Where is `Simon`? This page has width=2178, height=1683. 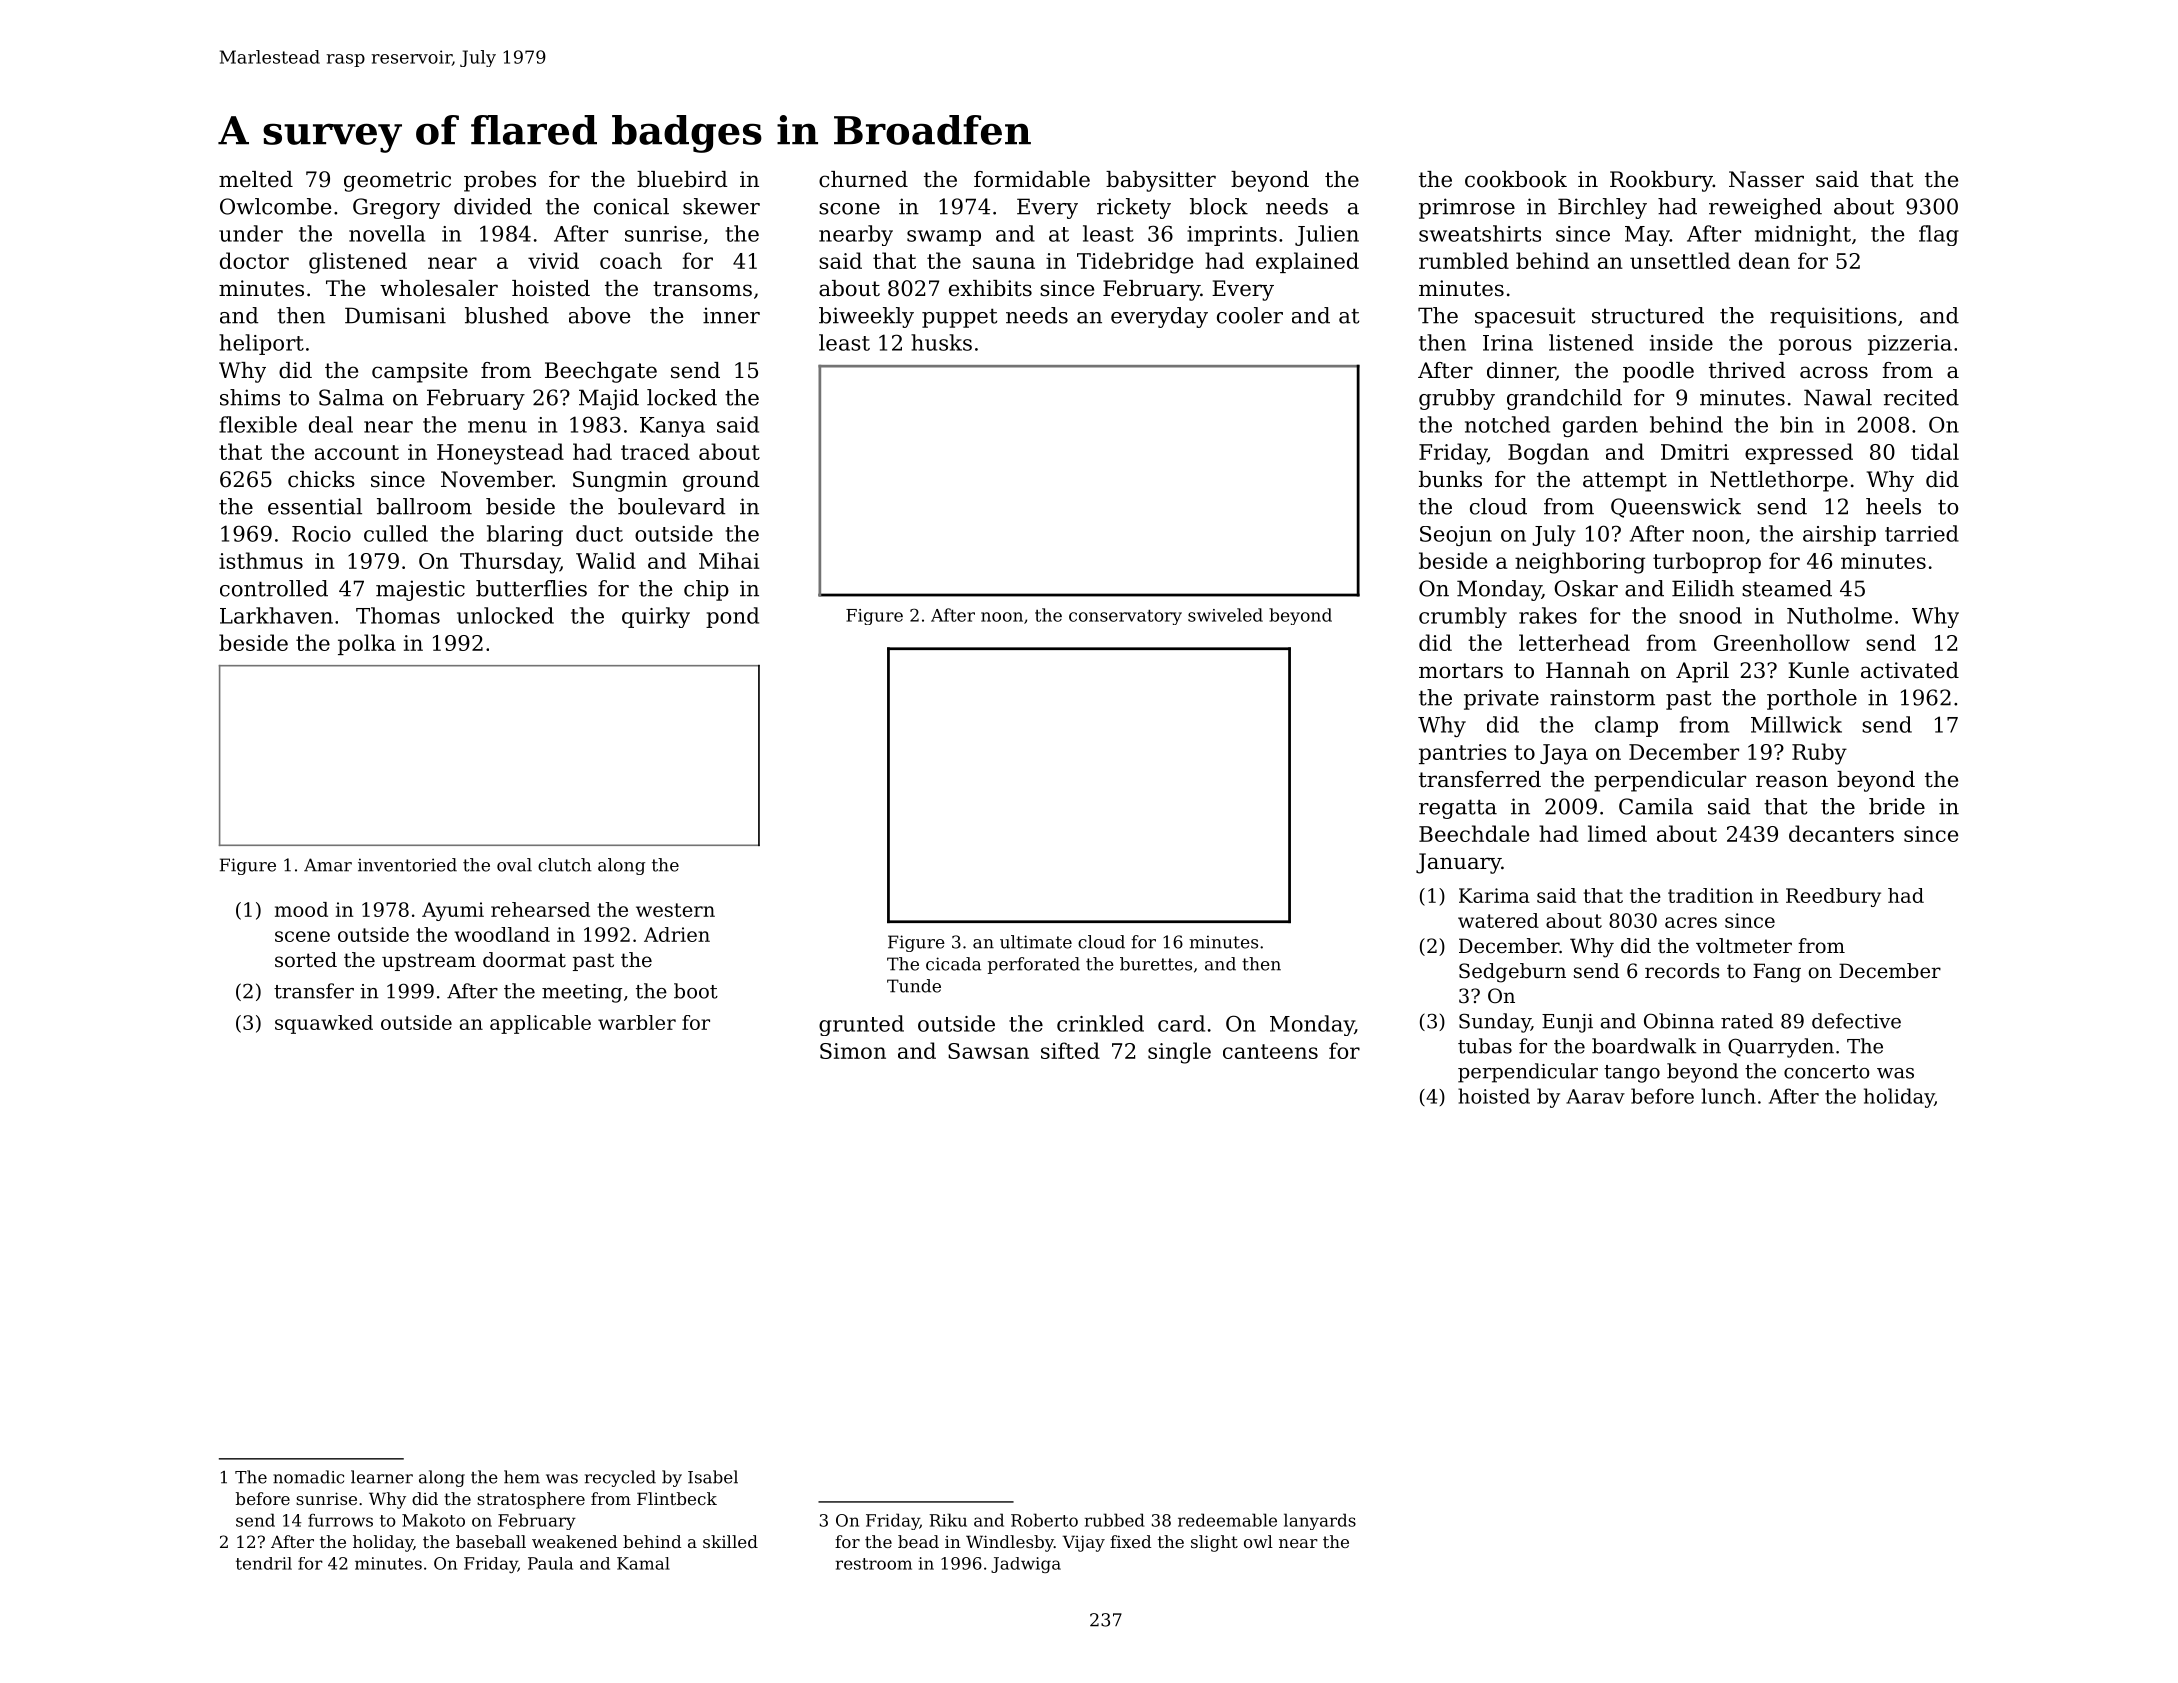
Simon is located at coordinates (853, 1051).
